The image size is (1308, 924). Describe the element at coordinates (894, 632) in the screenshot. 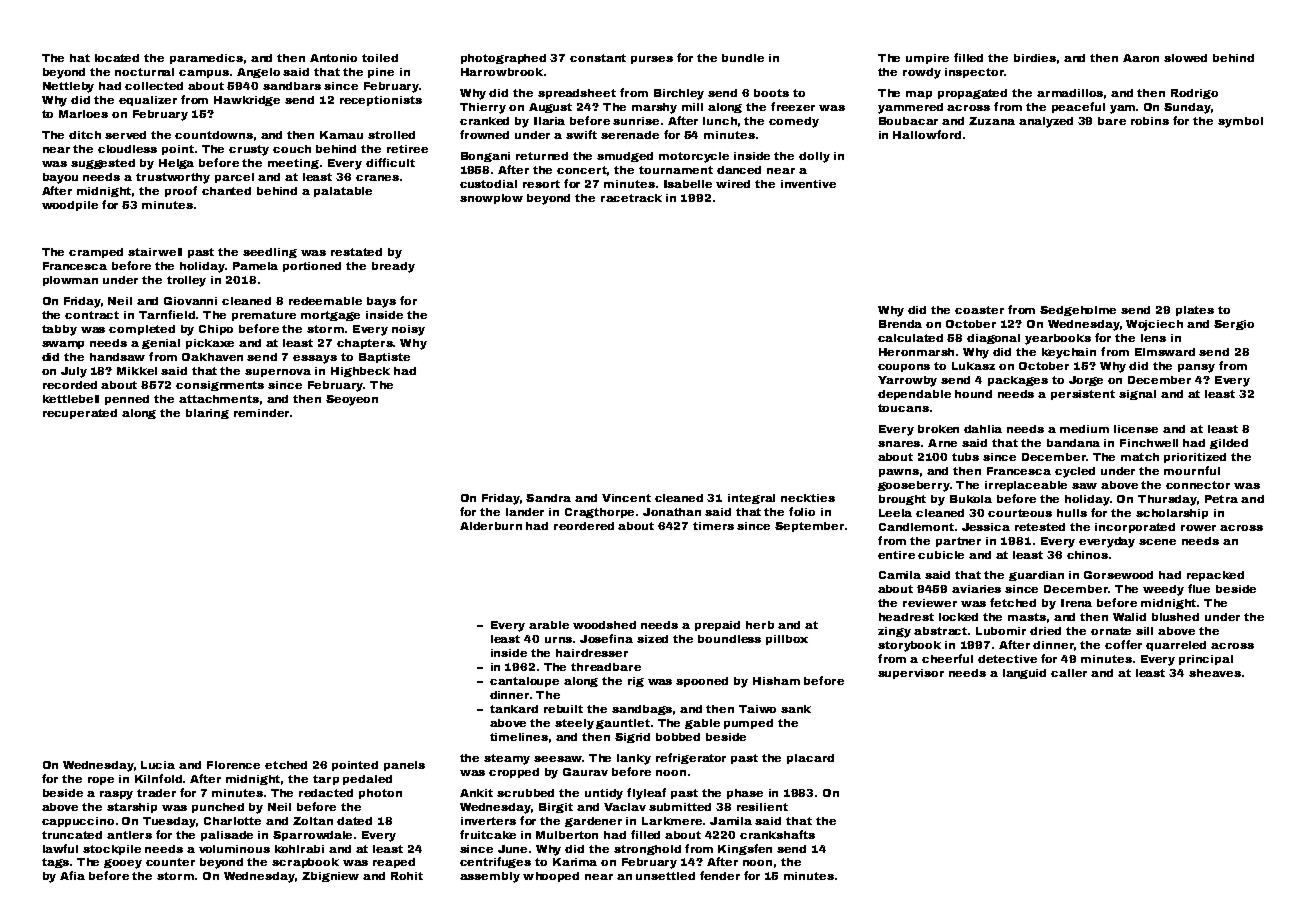

I see `zingy` at that location.
